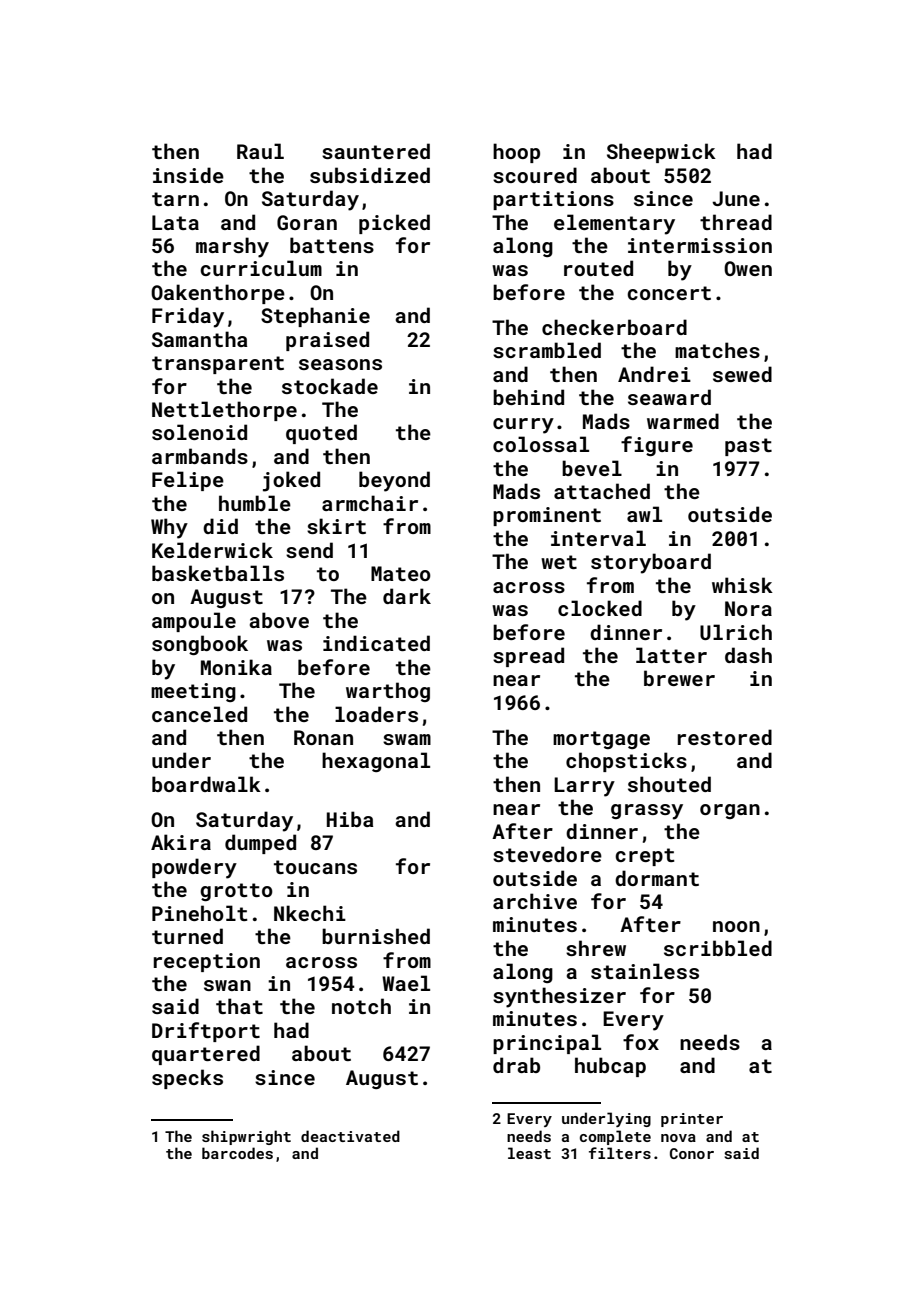  I want to click on prominent, so click(547, 516).
